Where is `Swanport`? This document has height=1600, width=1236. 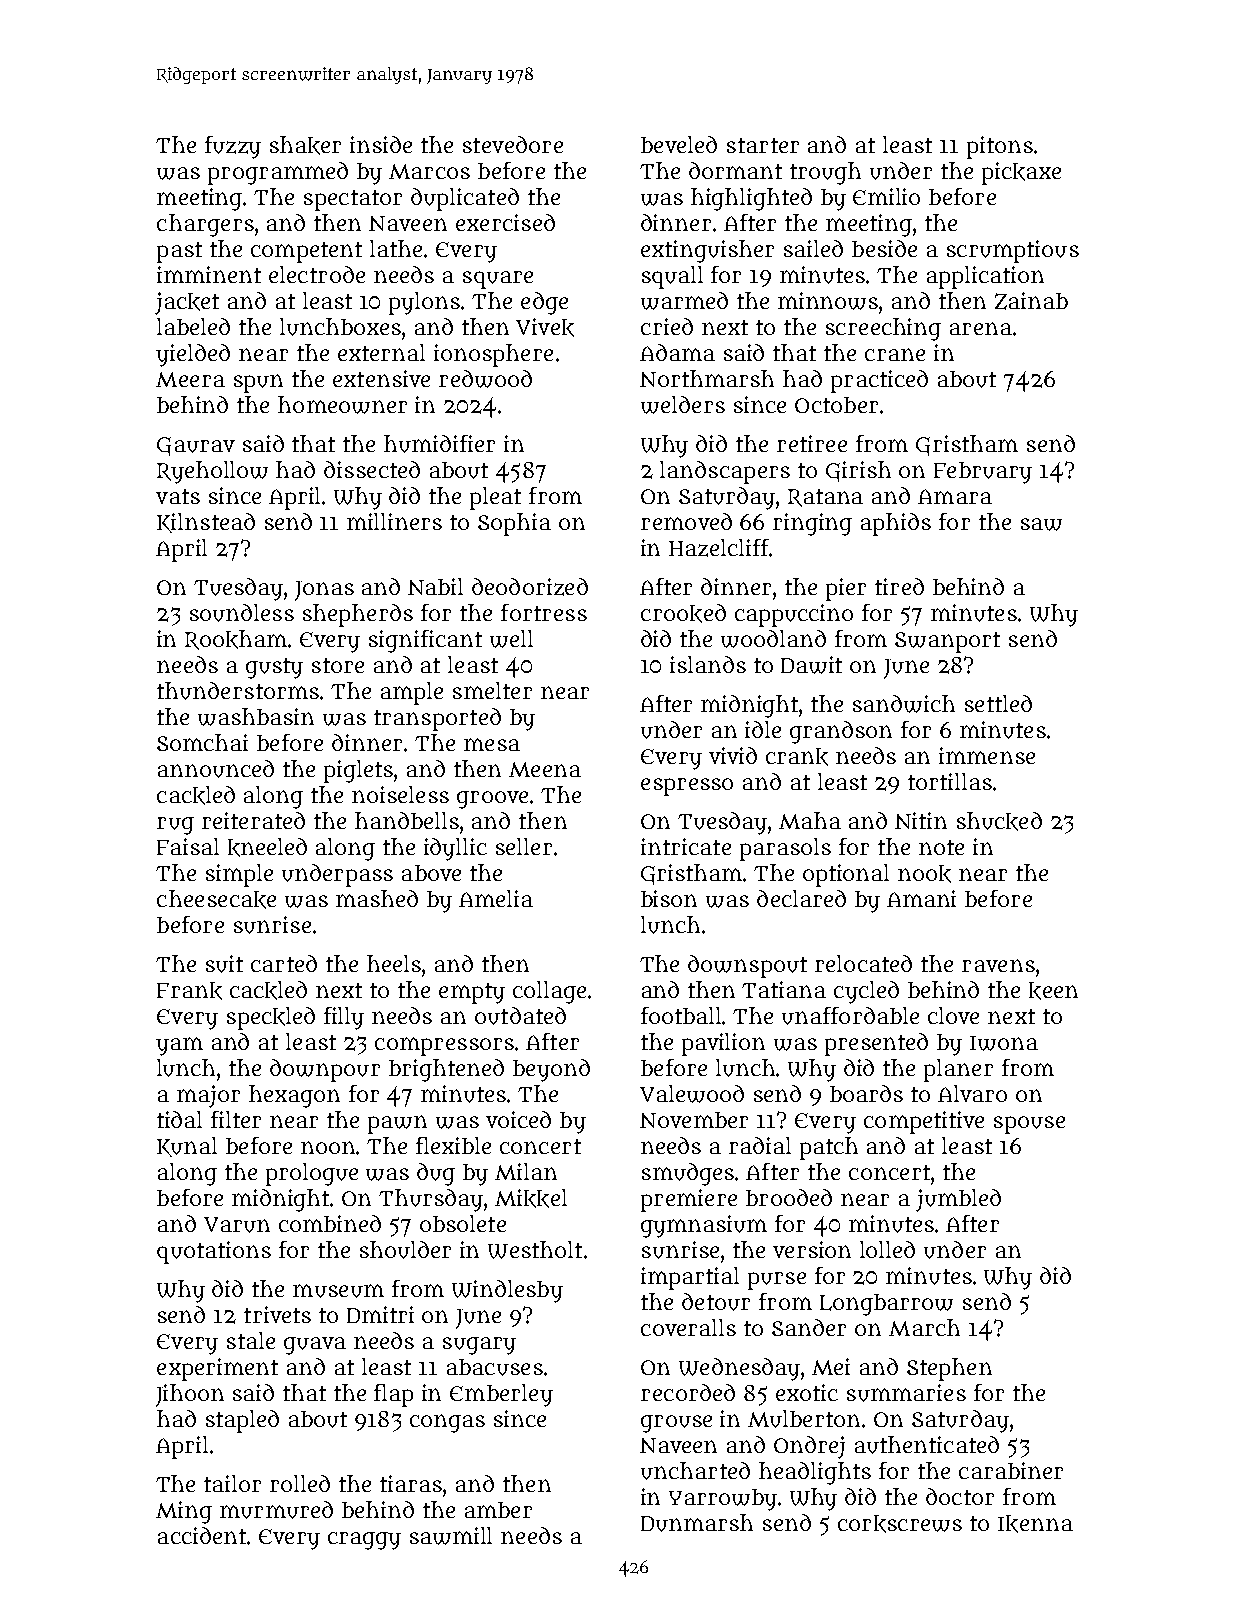
Swanport is located at coordinates (947, 642).
